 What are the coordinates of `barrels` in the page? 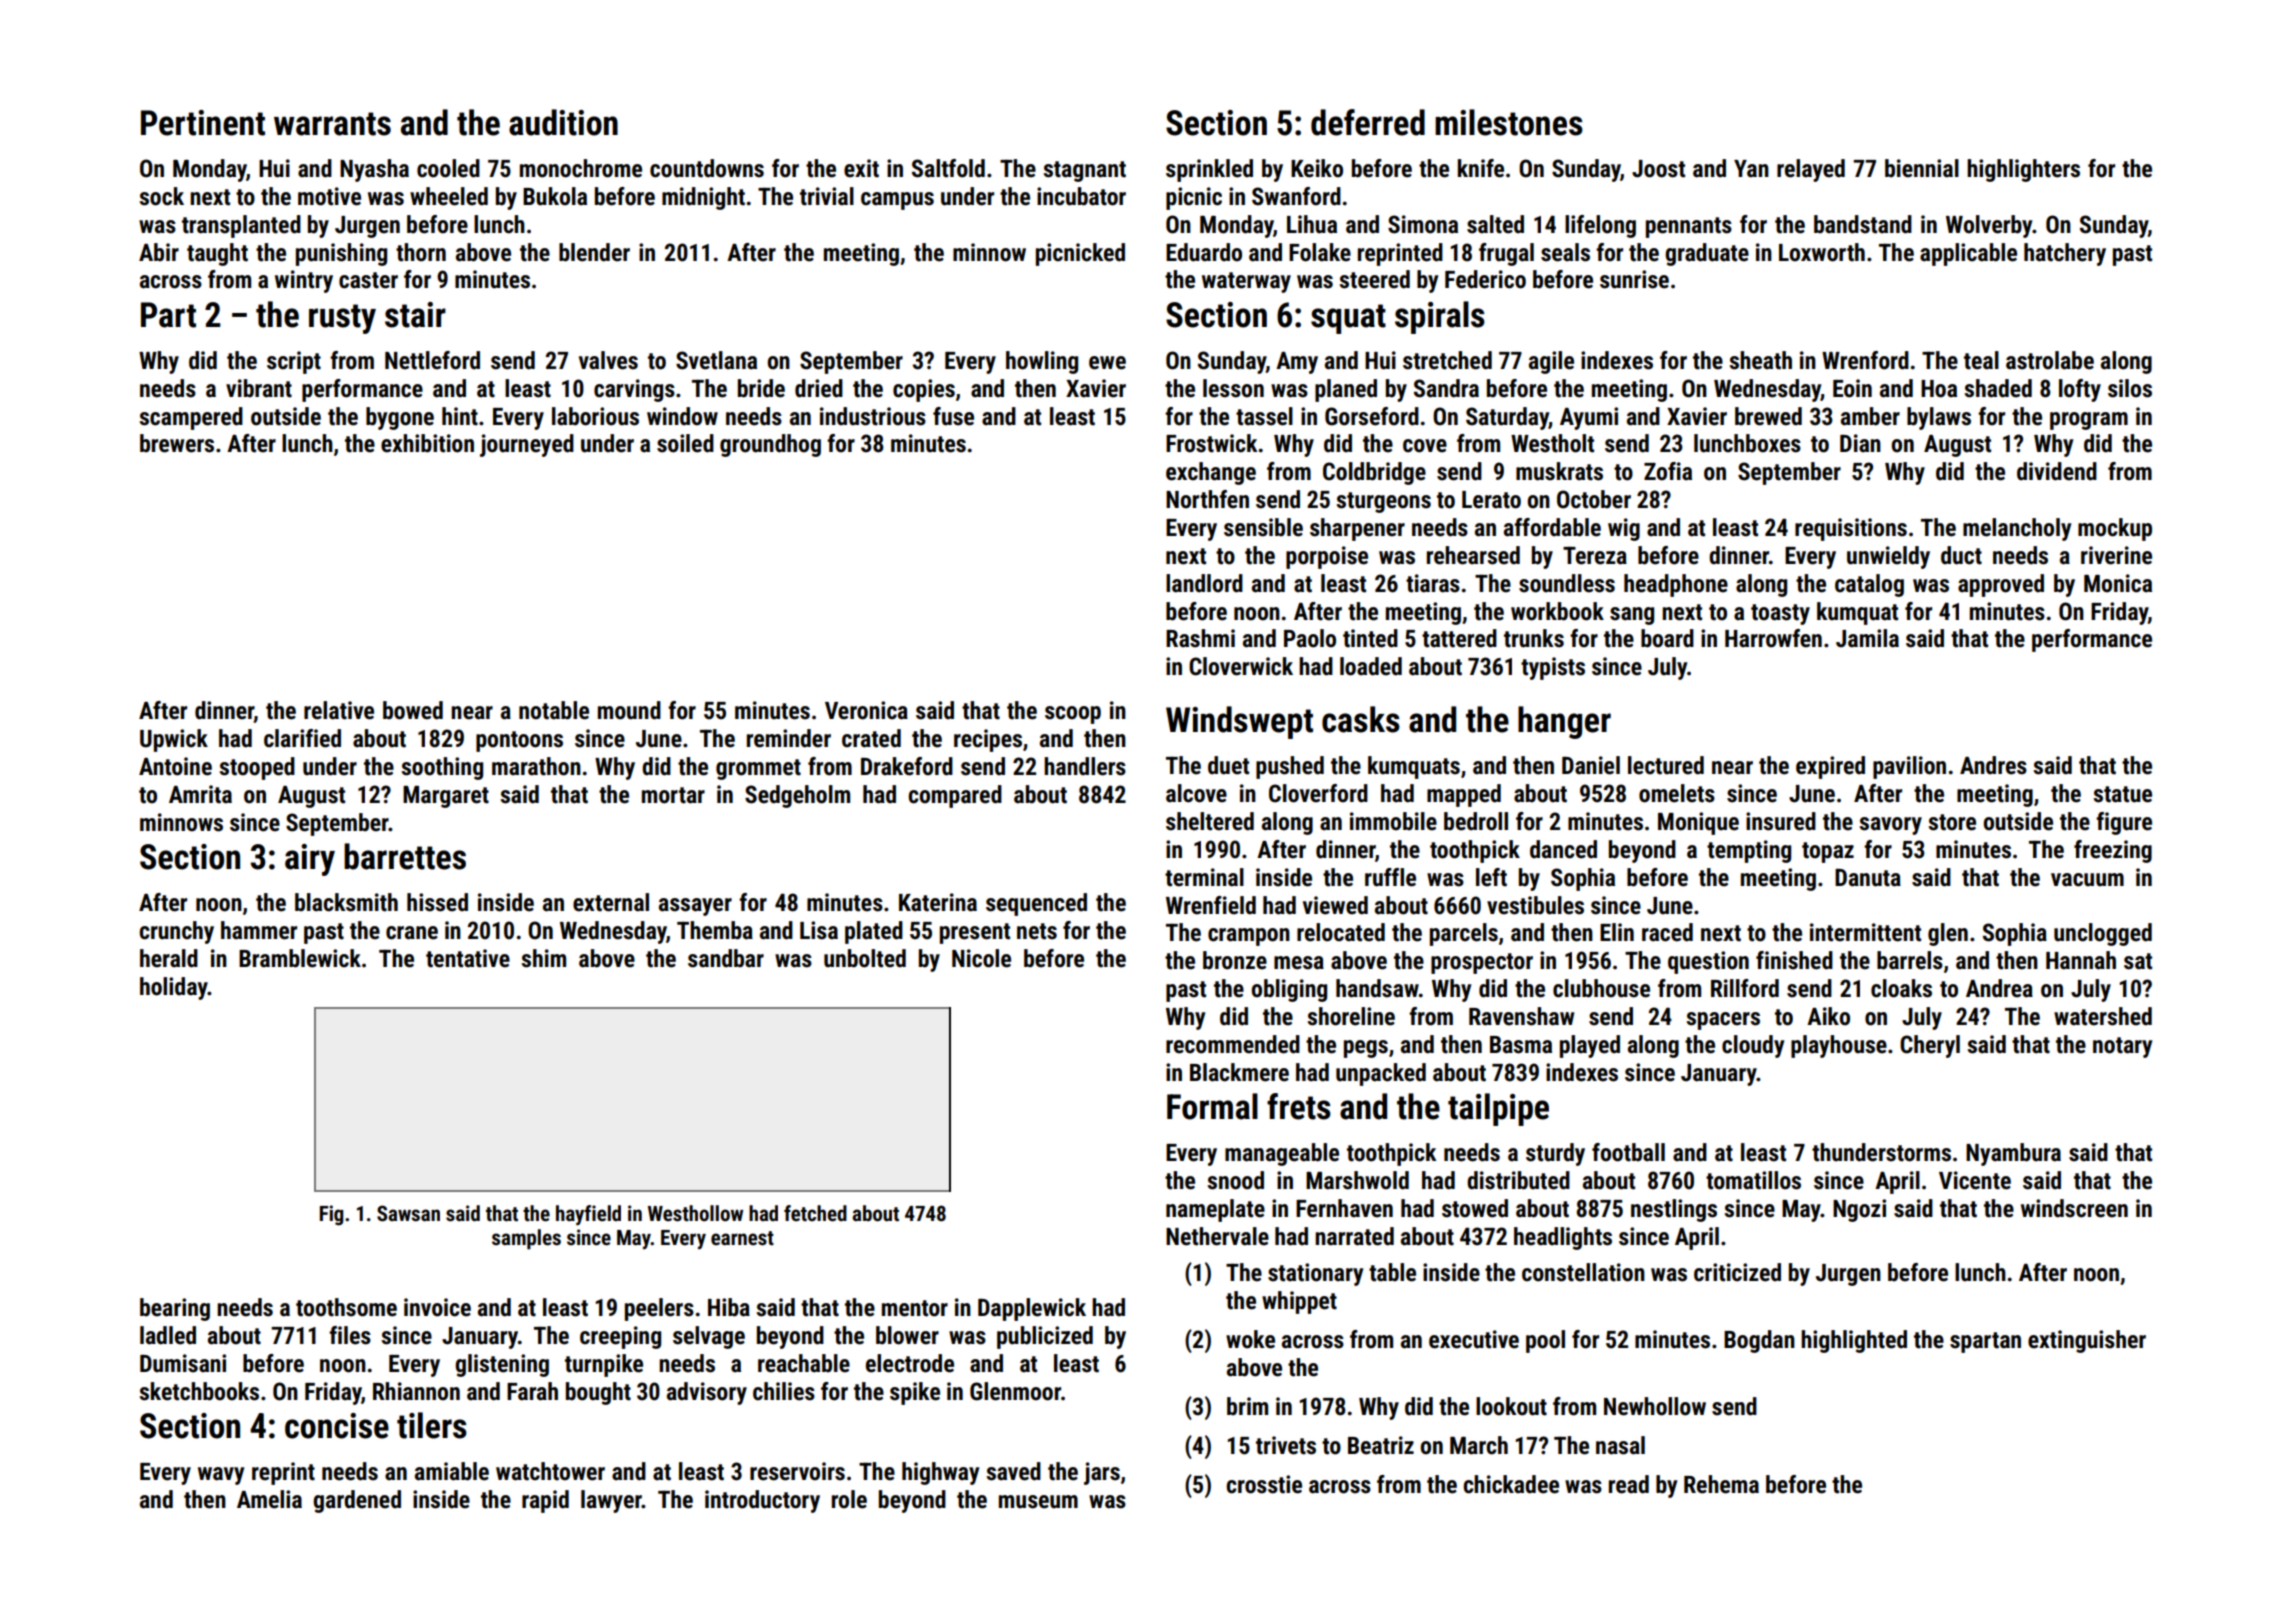 It's located at (1910, 960).
